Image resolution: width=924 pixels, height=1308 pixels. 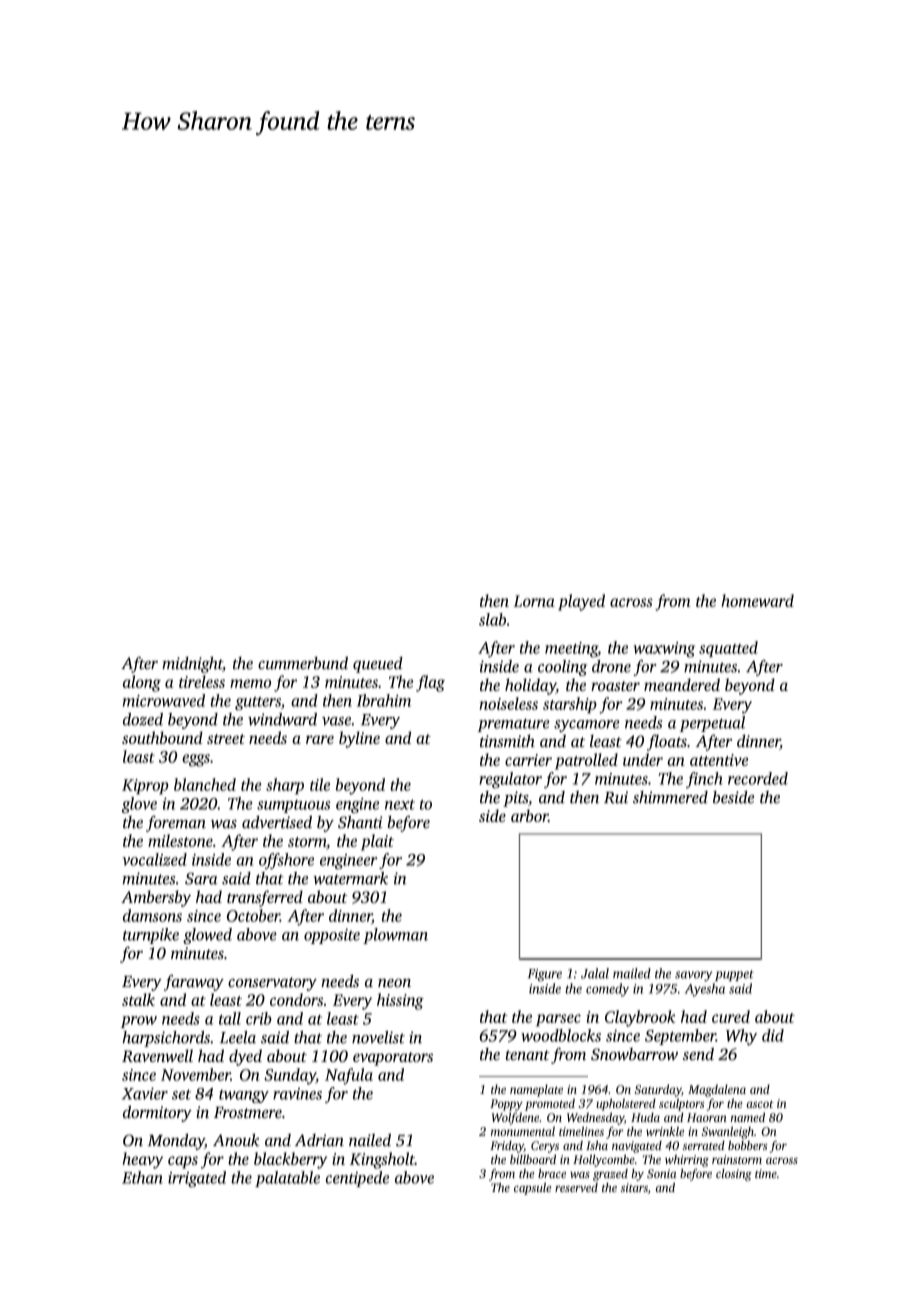 I want to click on midnight, so click(x=192, y=665).
